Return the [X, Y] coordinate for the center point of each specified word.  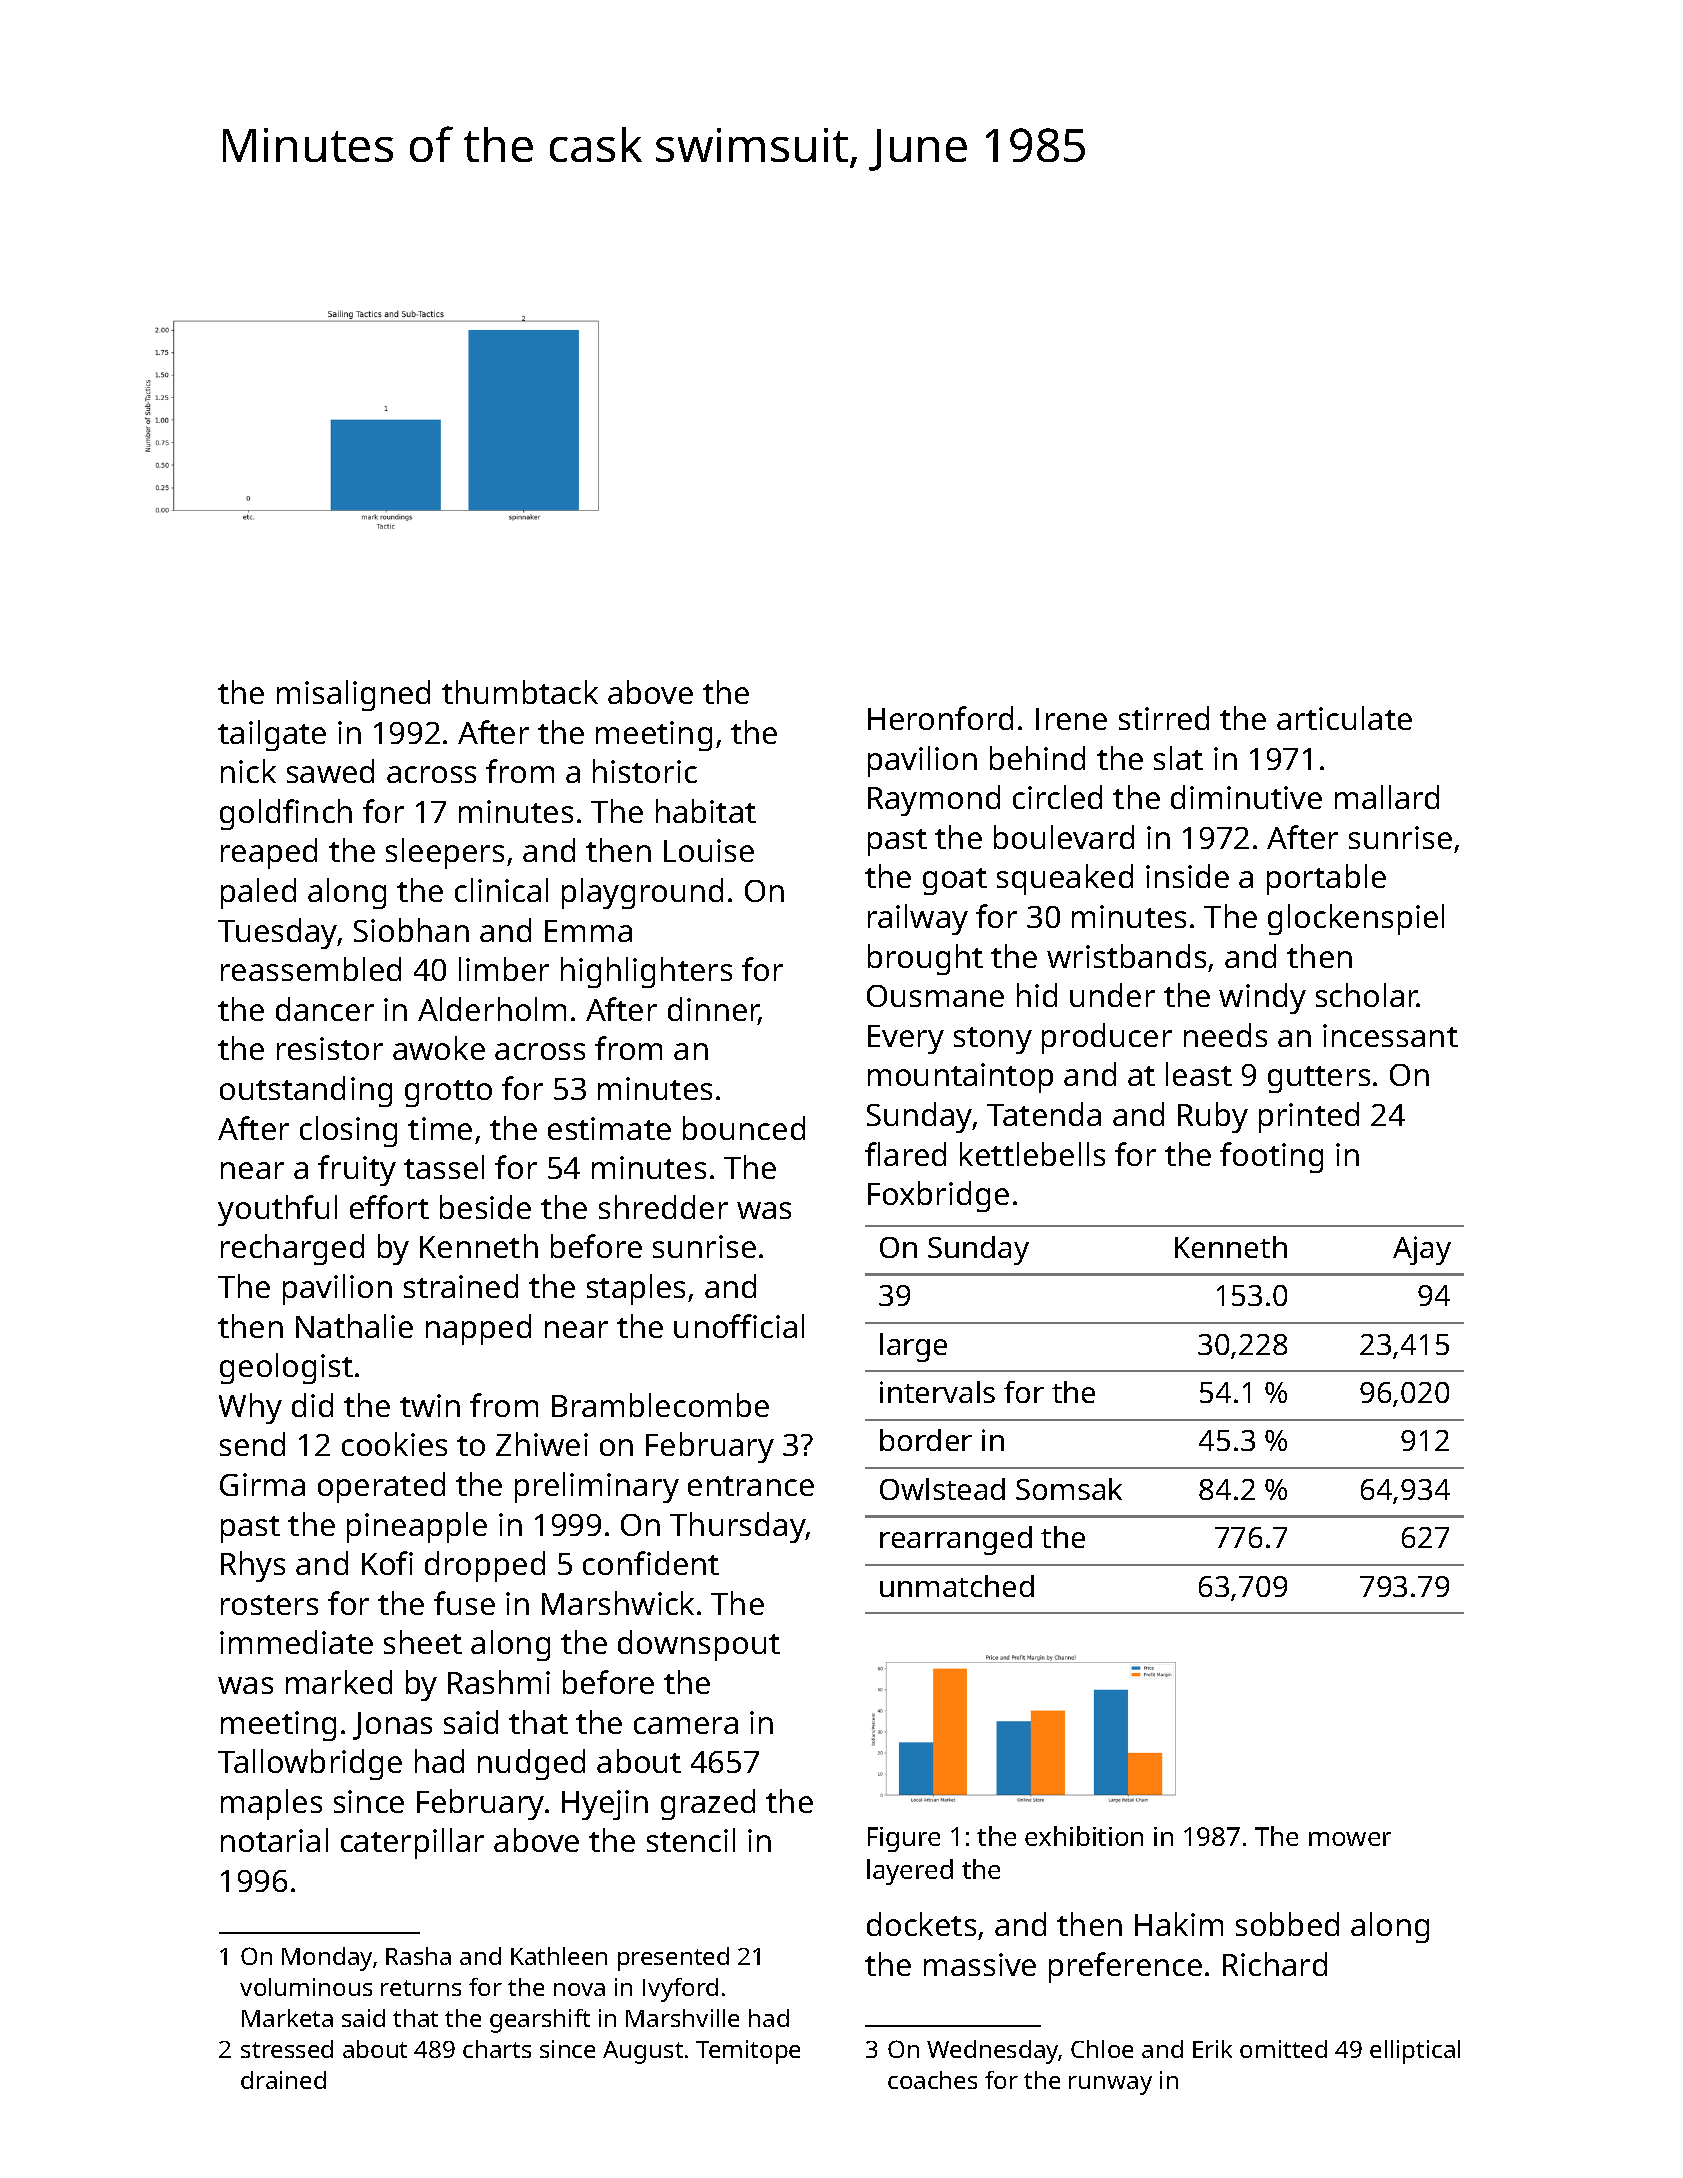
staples [636, 1289]
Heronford [940, 718]
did [312, 1405]
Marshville [682, 2018]
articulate [1344, 718]
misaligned [353, 695]
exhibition [1084, 1836]
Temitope [748, 2052]
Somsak [1069, 1489]
